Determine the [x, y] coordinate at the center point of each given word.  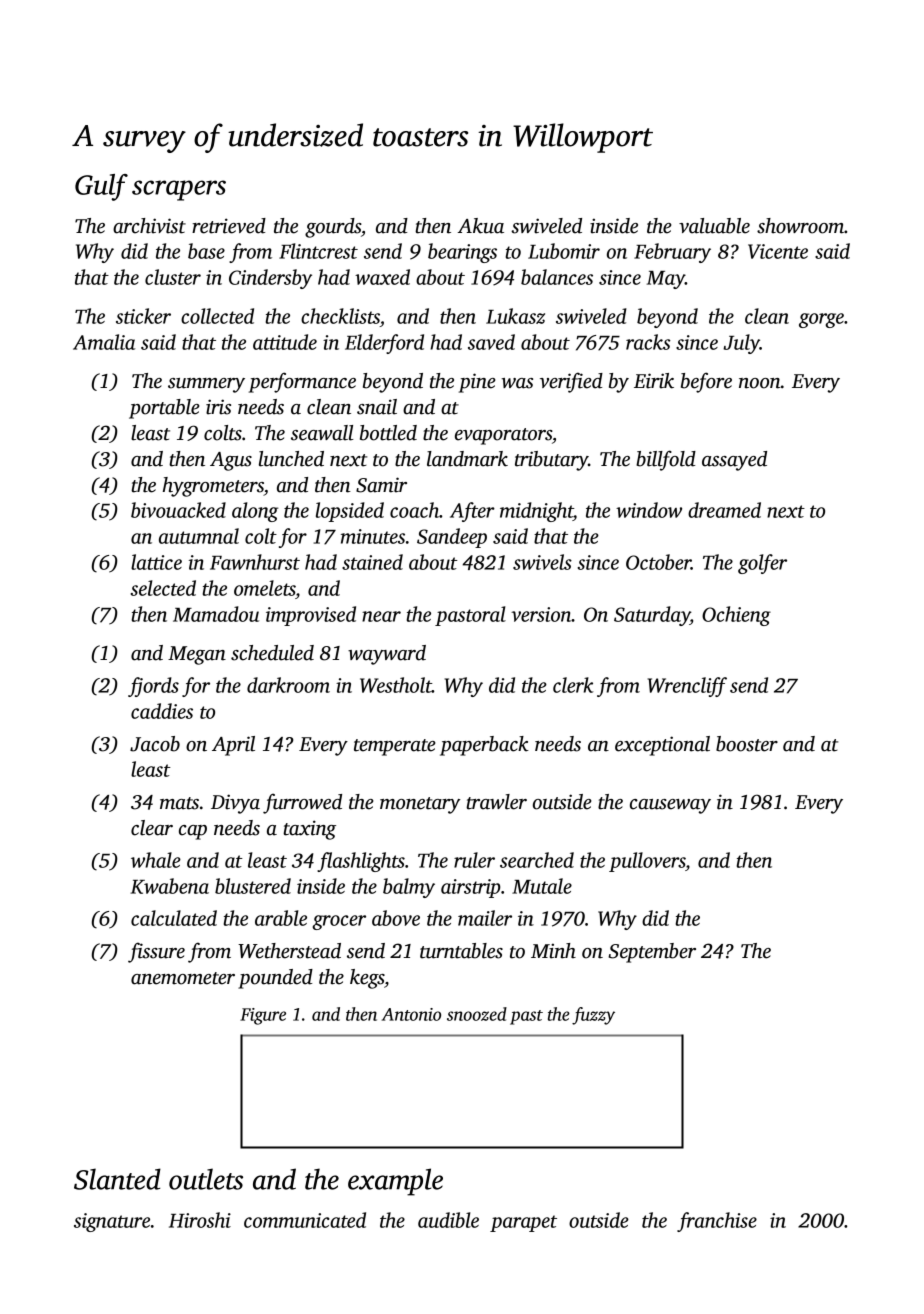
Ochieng [736, 616]
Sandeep [452, 538]
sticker [143, 316]
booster [747, 744]
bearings [462, 253]
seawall [322, 433]
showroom [800, 226]
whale [156, 860]
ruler [474, 860]
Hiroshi [200, 1220]
